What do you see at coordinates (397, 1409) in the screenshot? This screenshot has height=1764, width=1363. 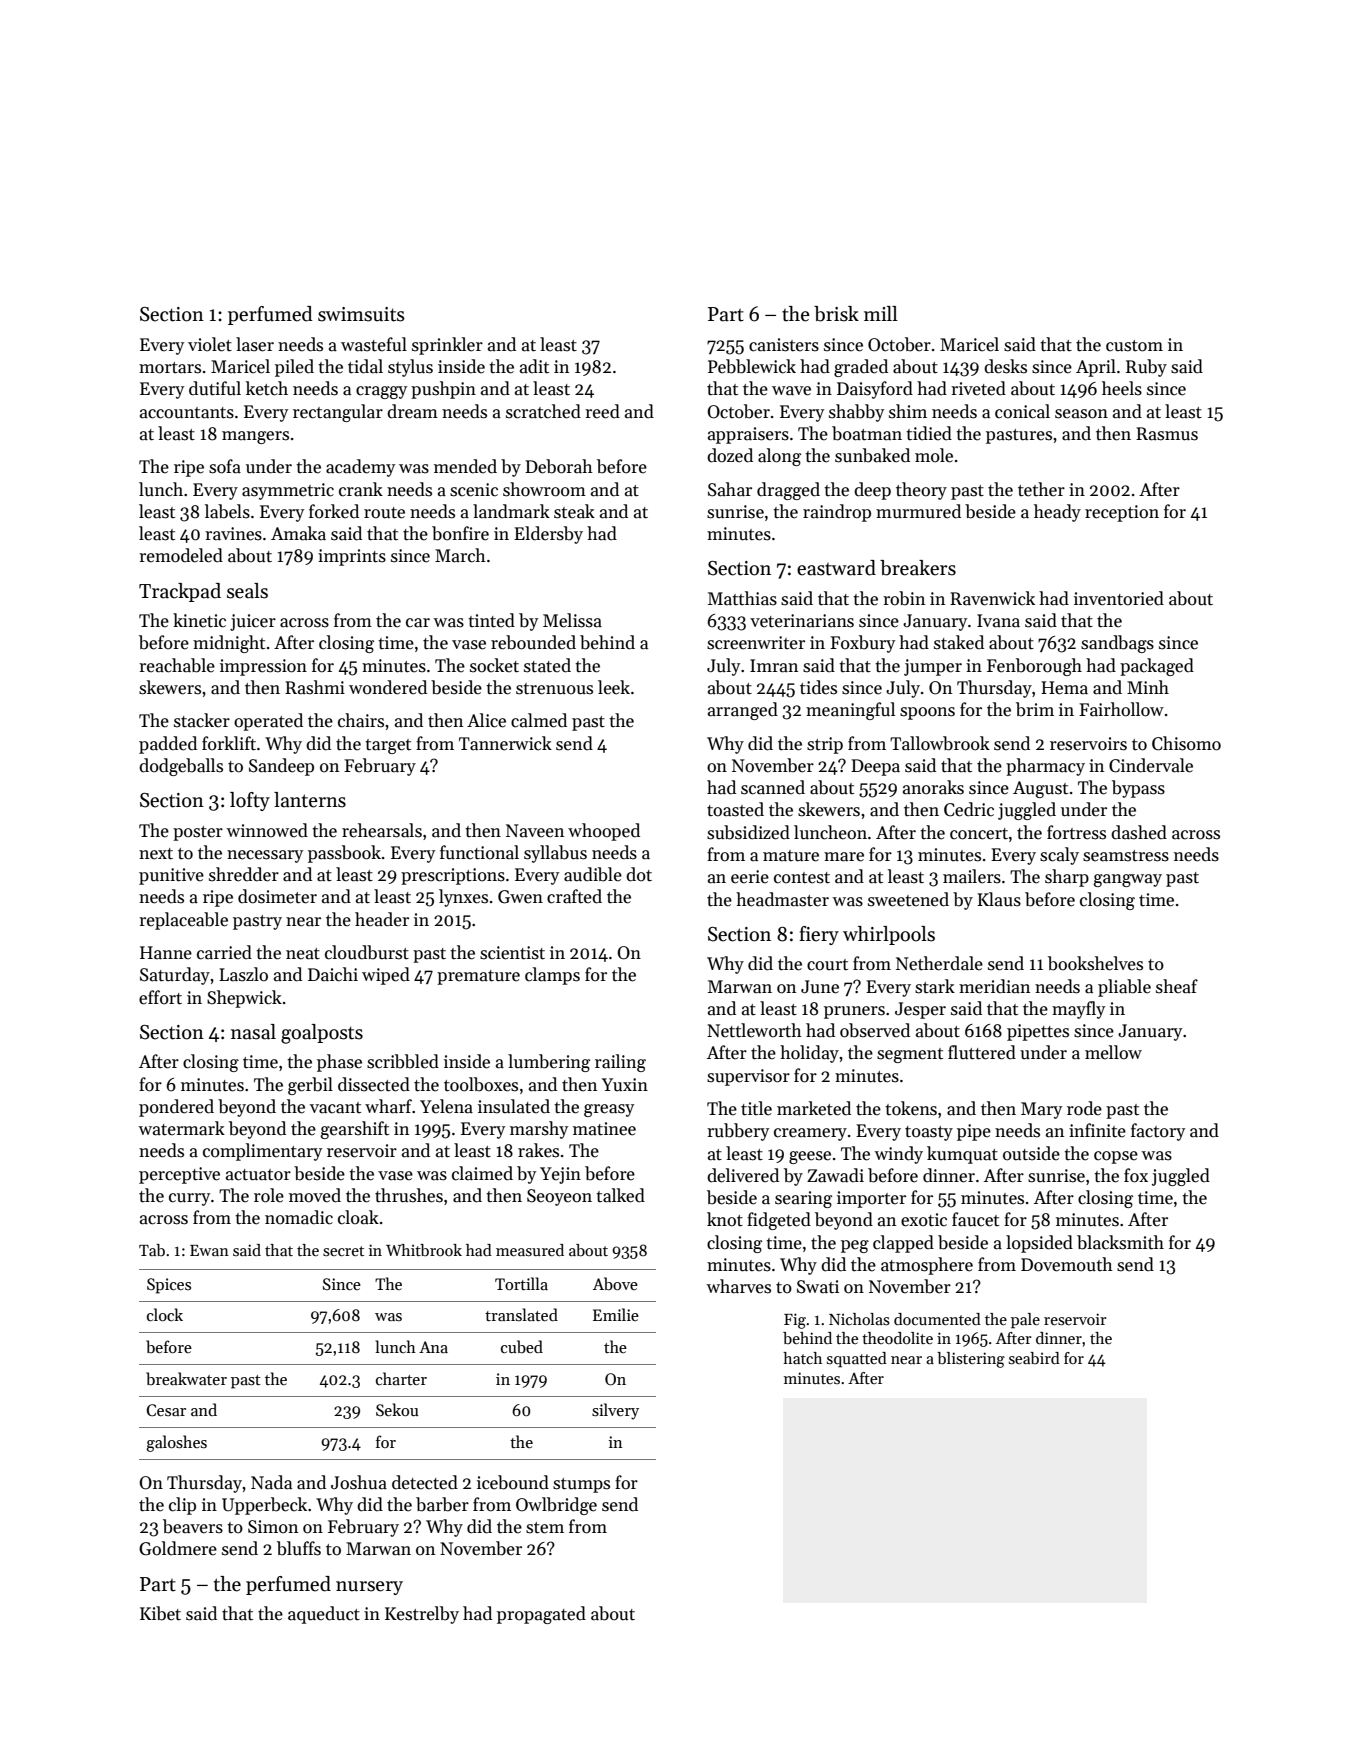 I see `Sekou` at bounding box center [397, 1409].
